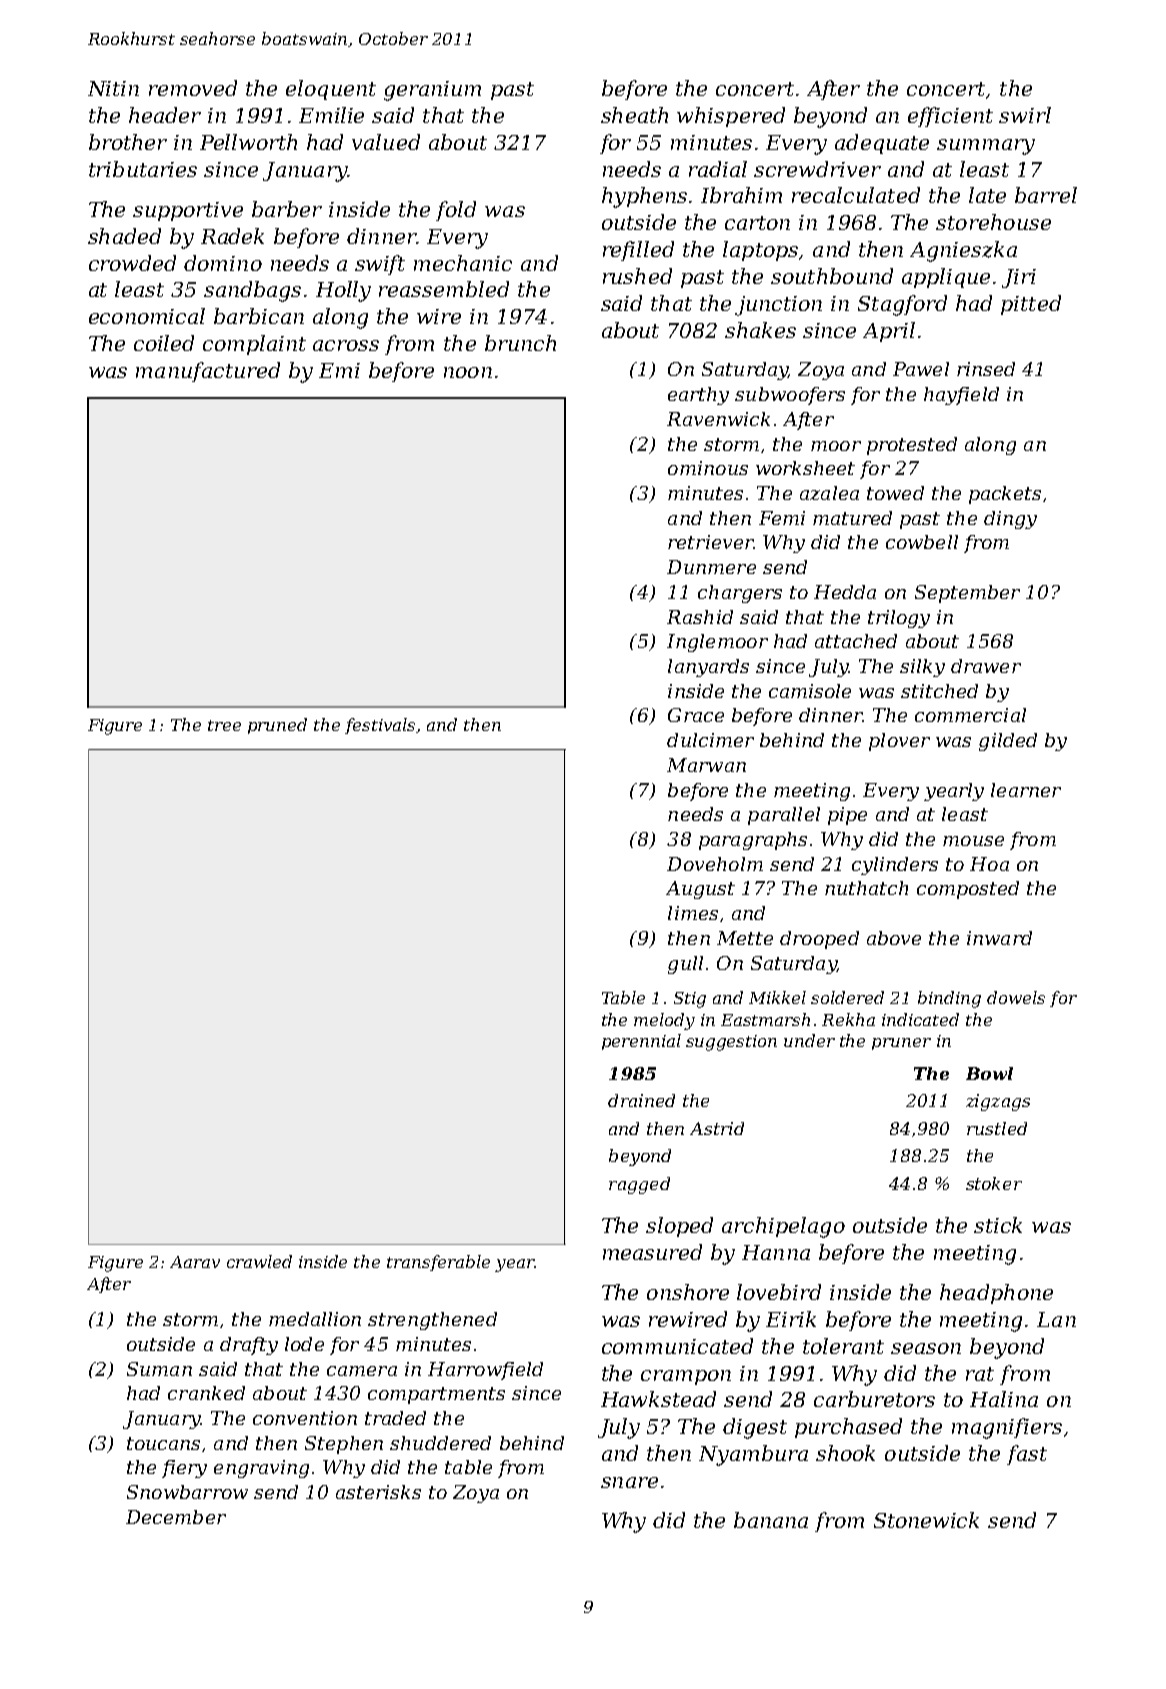  I want to click on learner, so click(1026, 790).
